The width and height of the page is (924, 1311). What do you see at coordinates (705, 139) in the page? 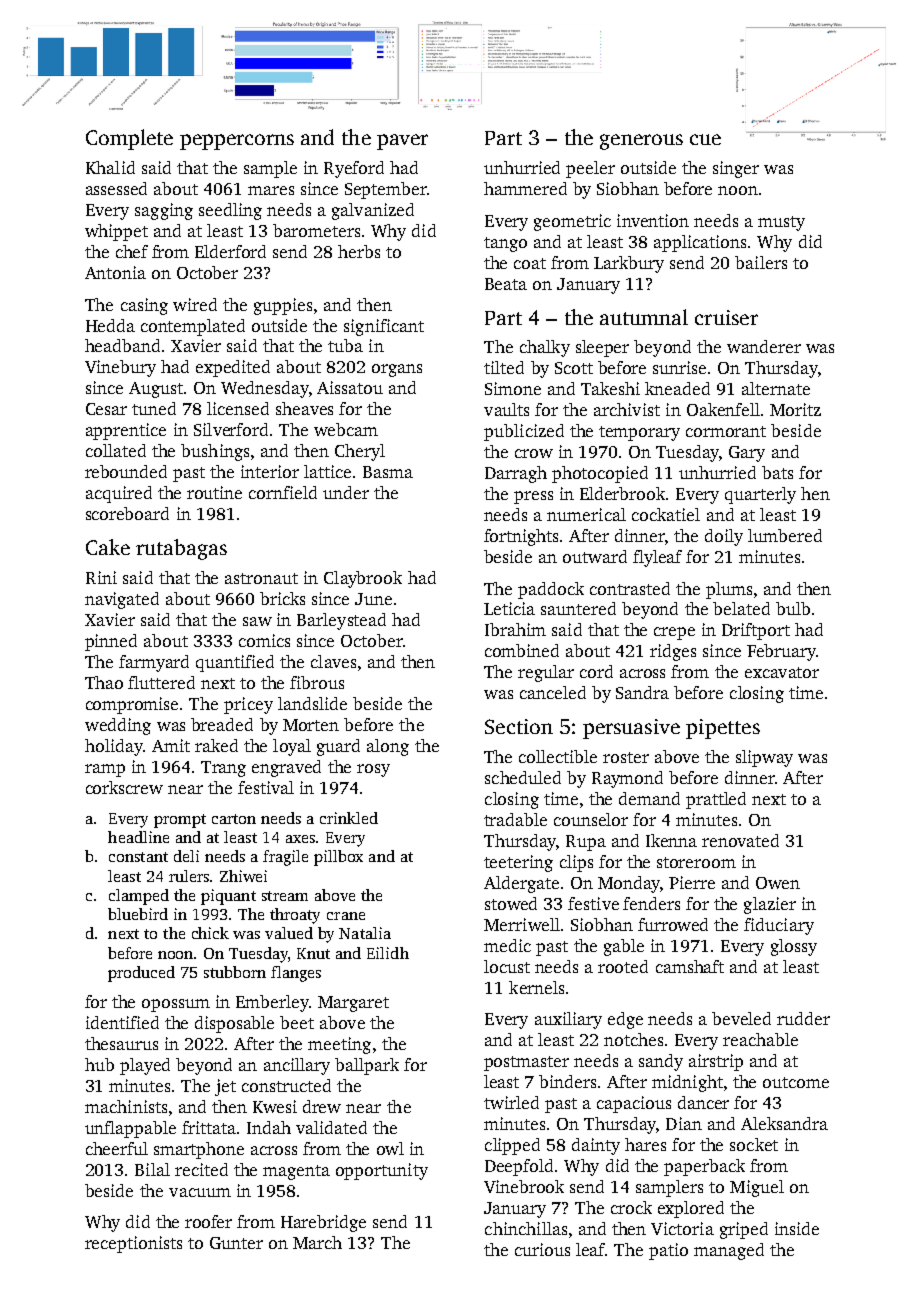
I see `cue` at bounding box center [705, 139].
